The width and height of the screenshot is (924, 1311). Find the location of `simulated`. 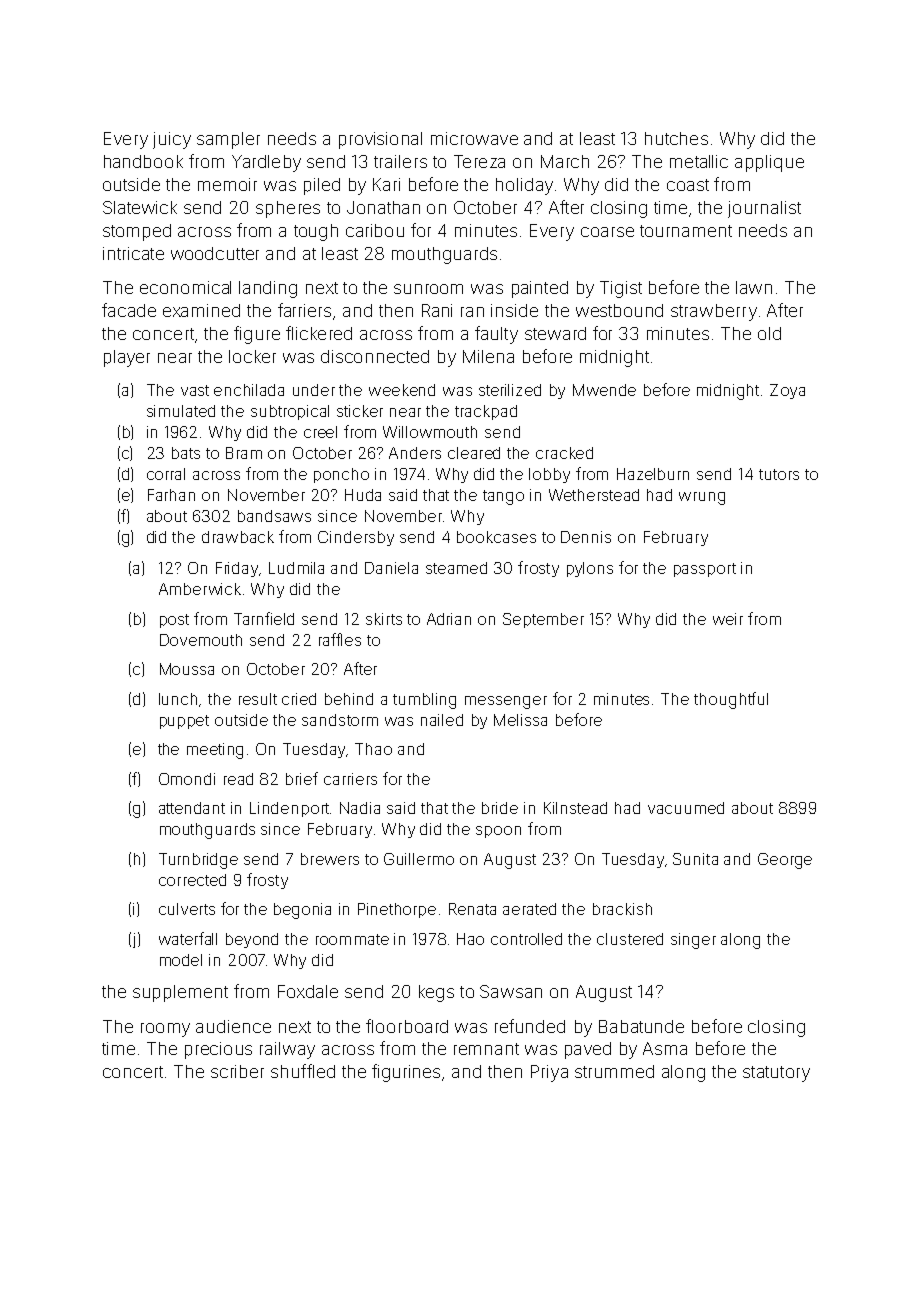

simulated is located at coordinates (181, 411).
